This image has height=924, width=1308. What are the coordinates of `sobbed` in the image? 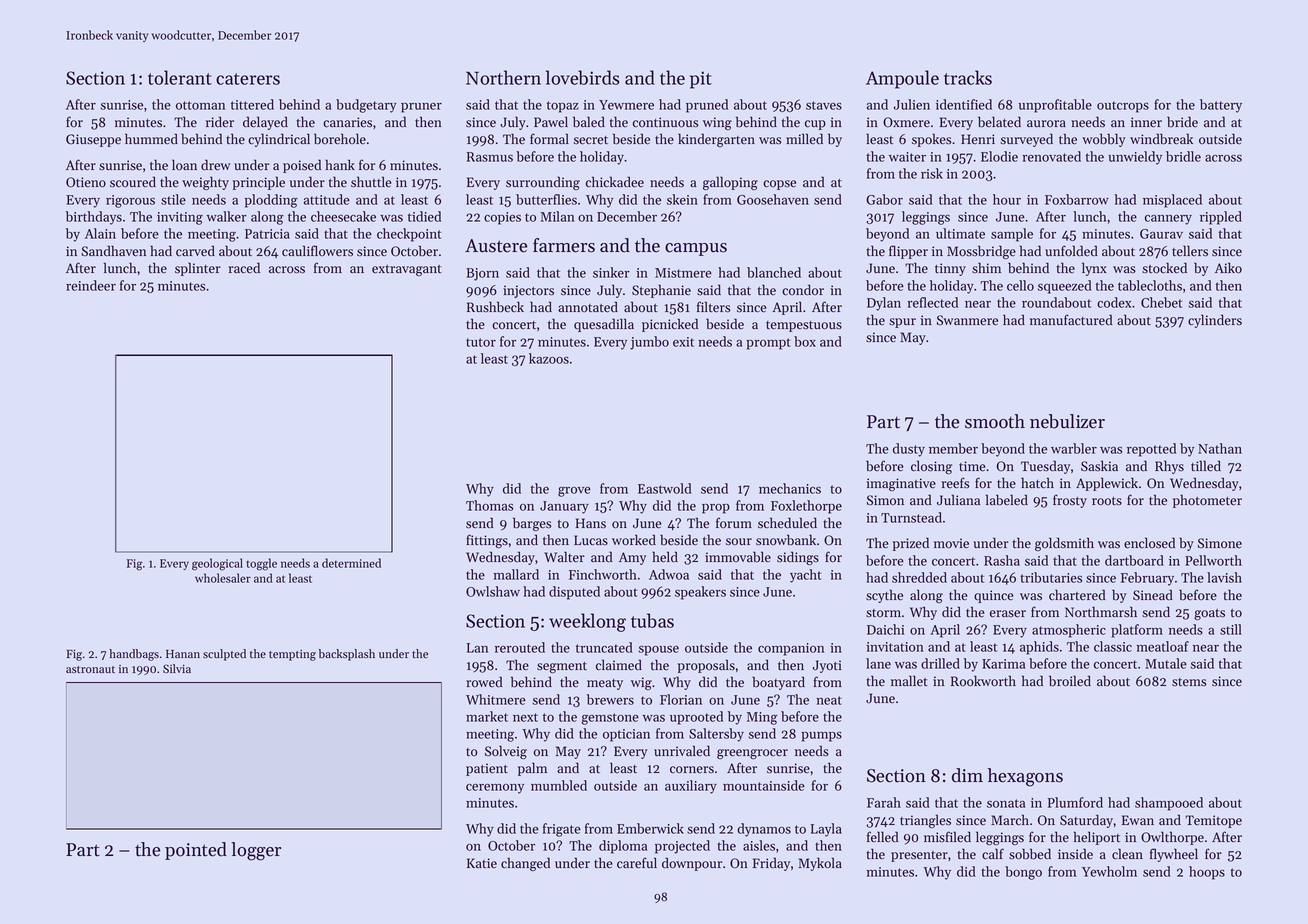 It's located at (1030, 854).
